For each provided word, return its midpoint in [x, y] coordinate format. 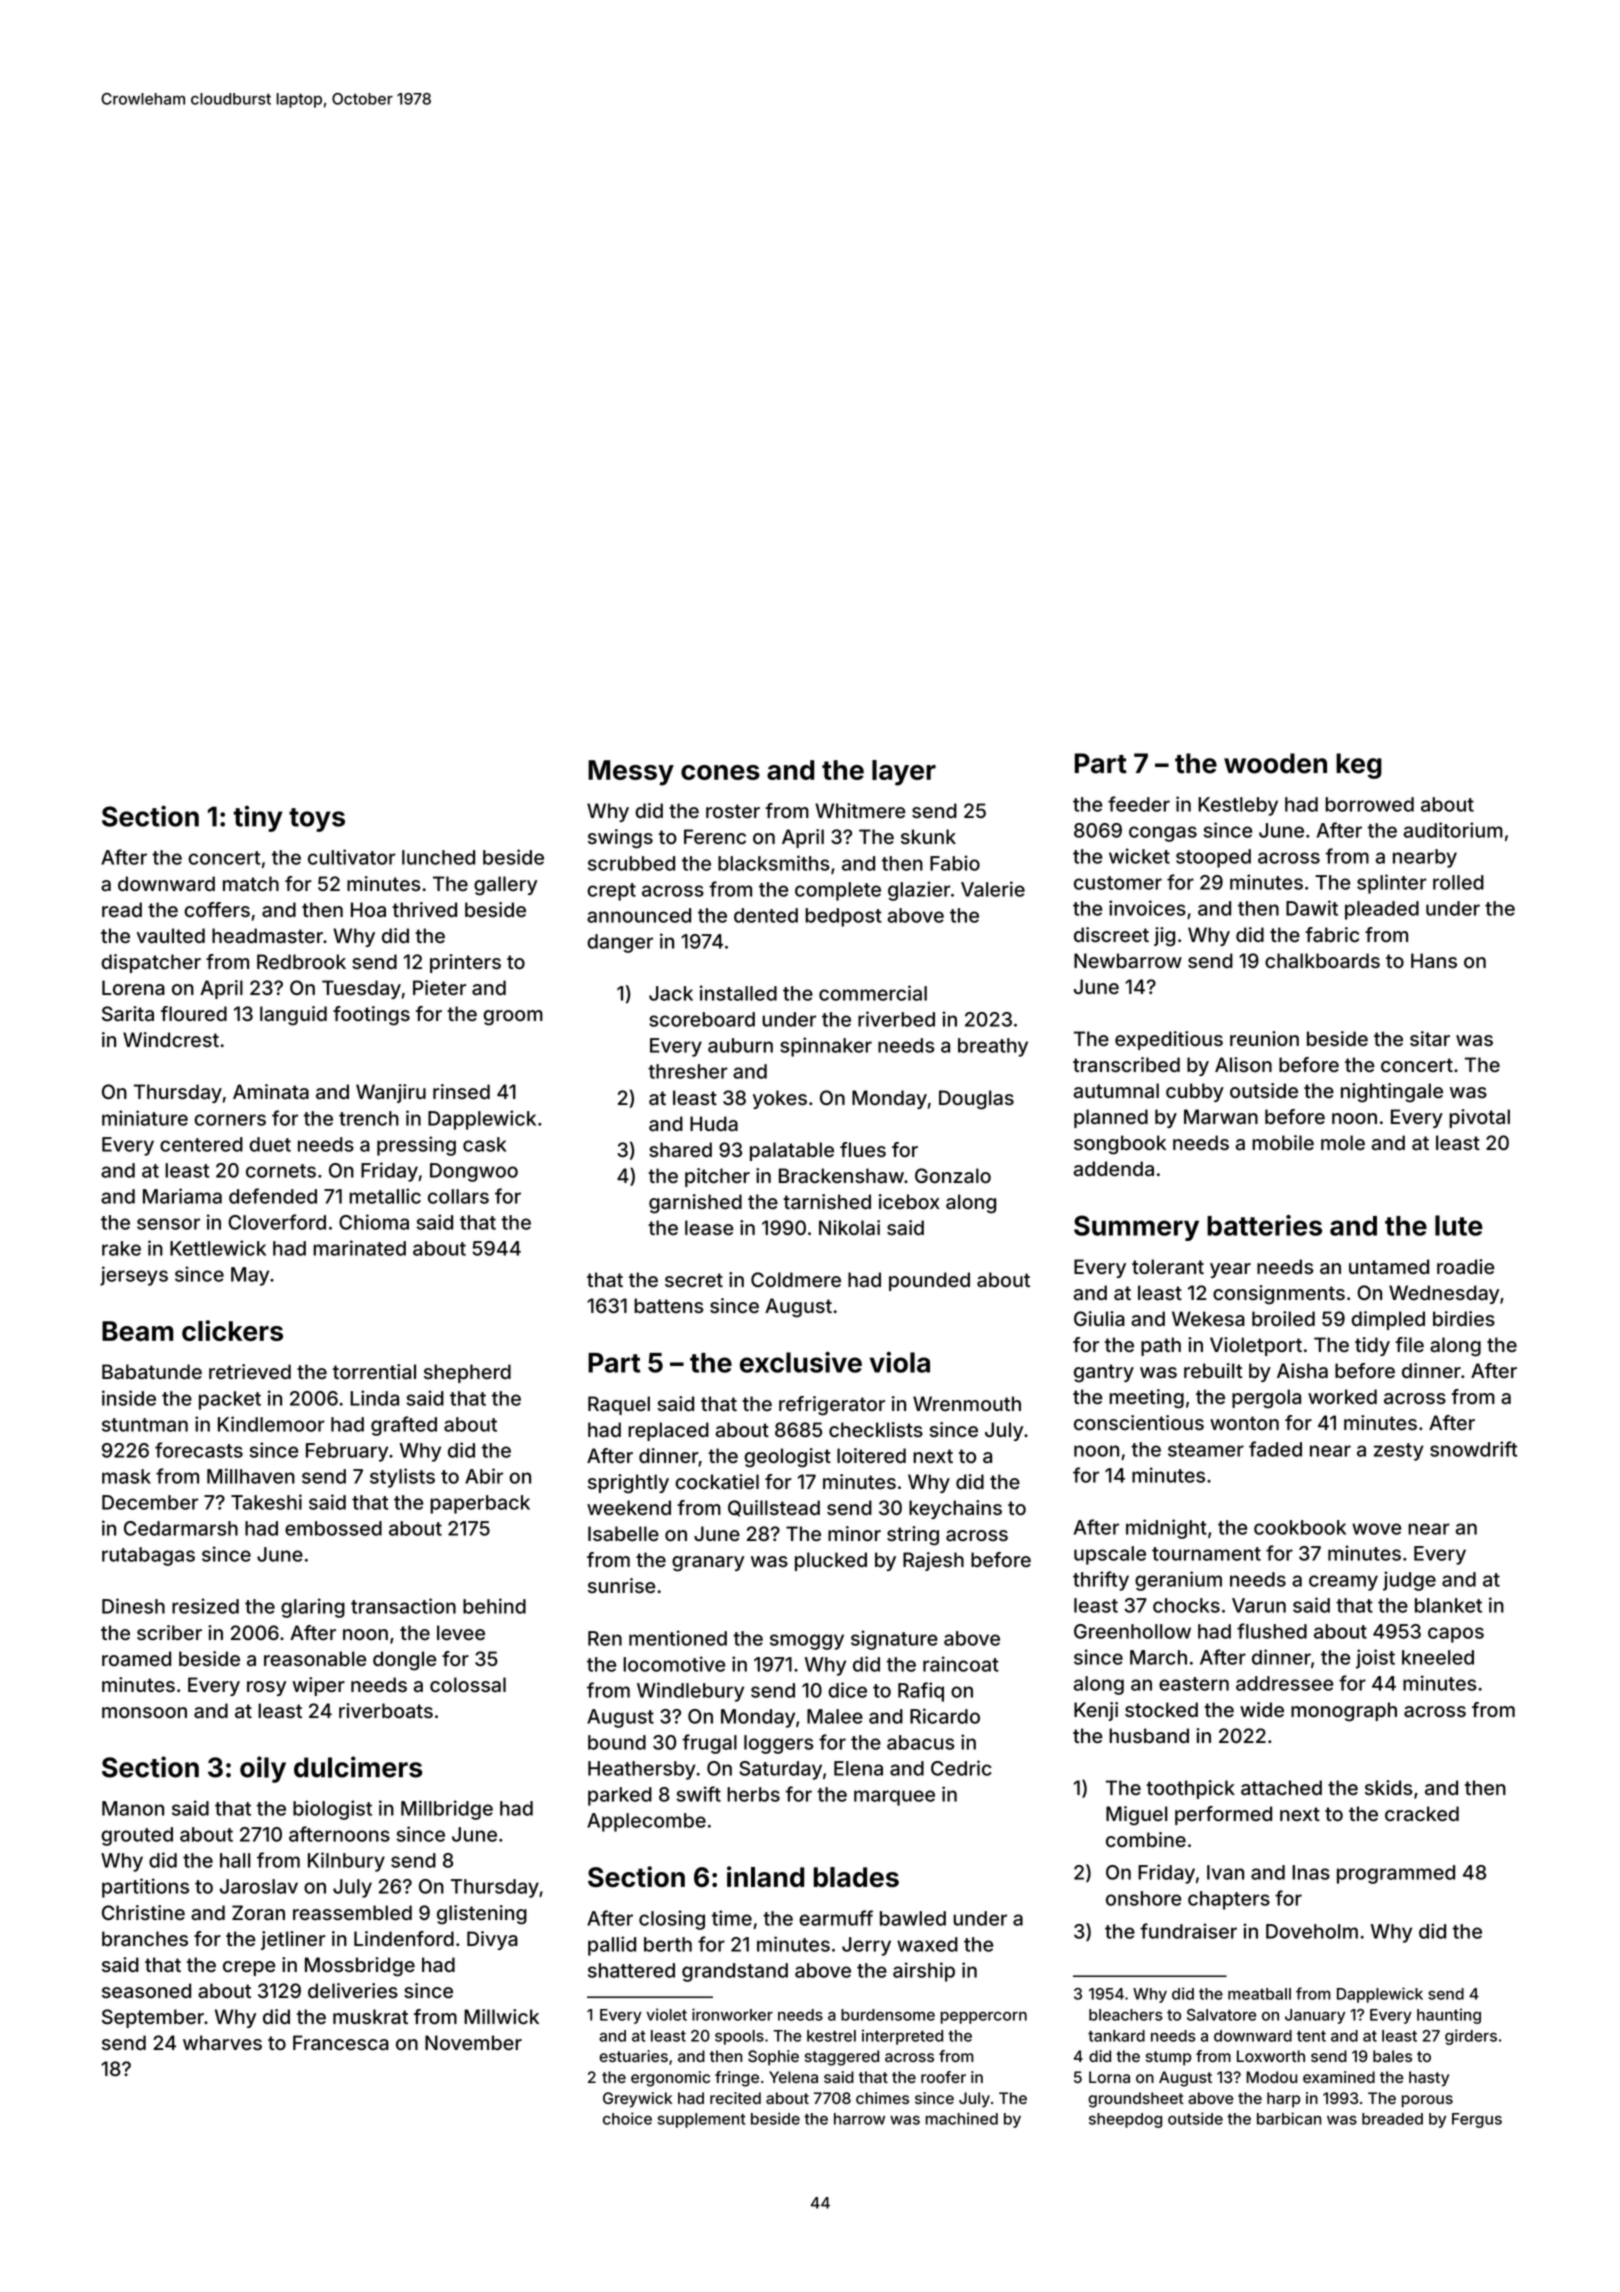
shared [680, 1150]
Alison [1243, 1064]
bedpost [843, 917]
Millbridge [447, 1810]
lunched [438, 857]
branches [145, 1938]
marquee [894, 1798]
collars [458, 1196]
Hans [1434, 961]
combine [1146, 1839]
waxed [927, 1944]
